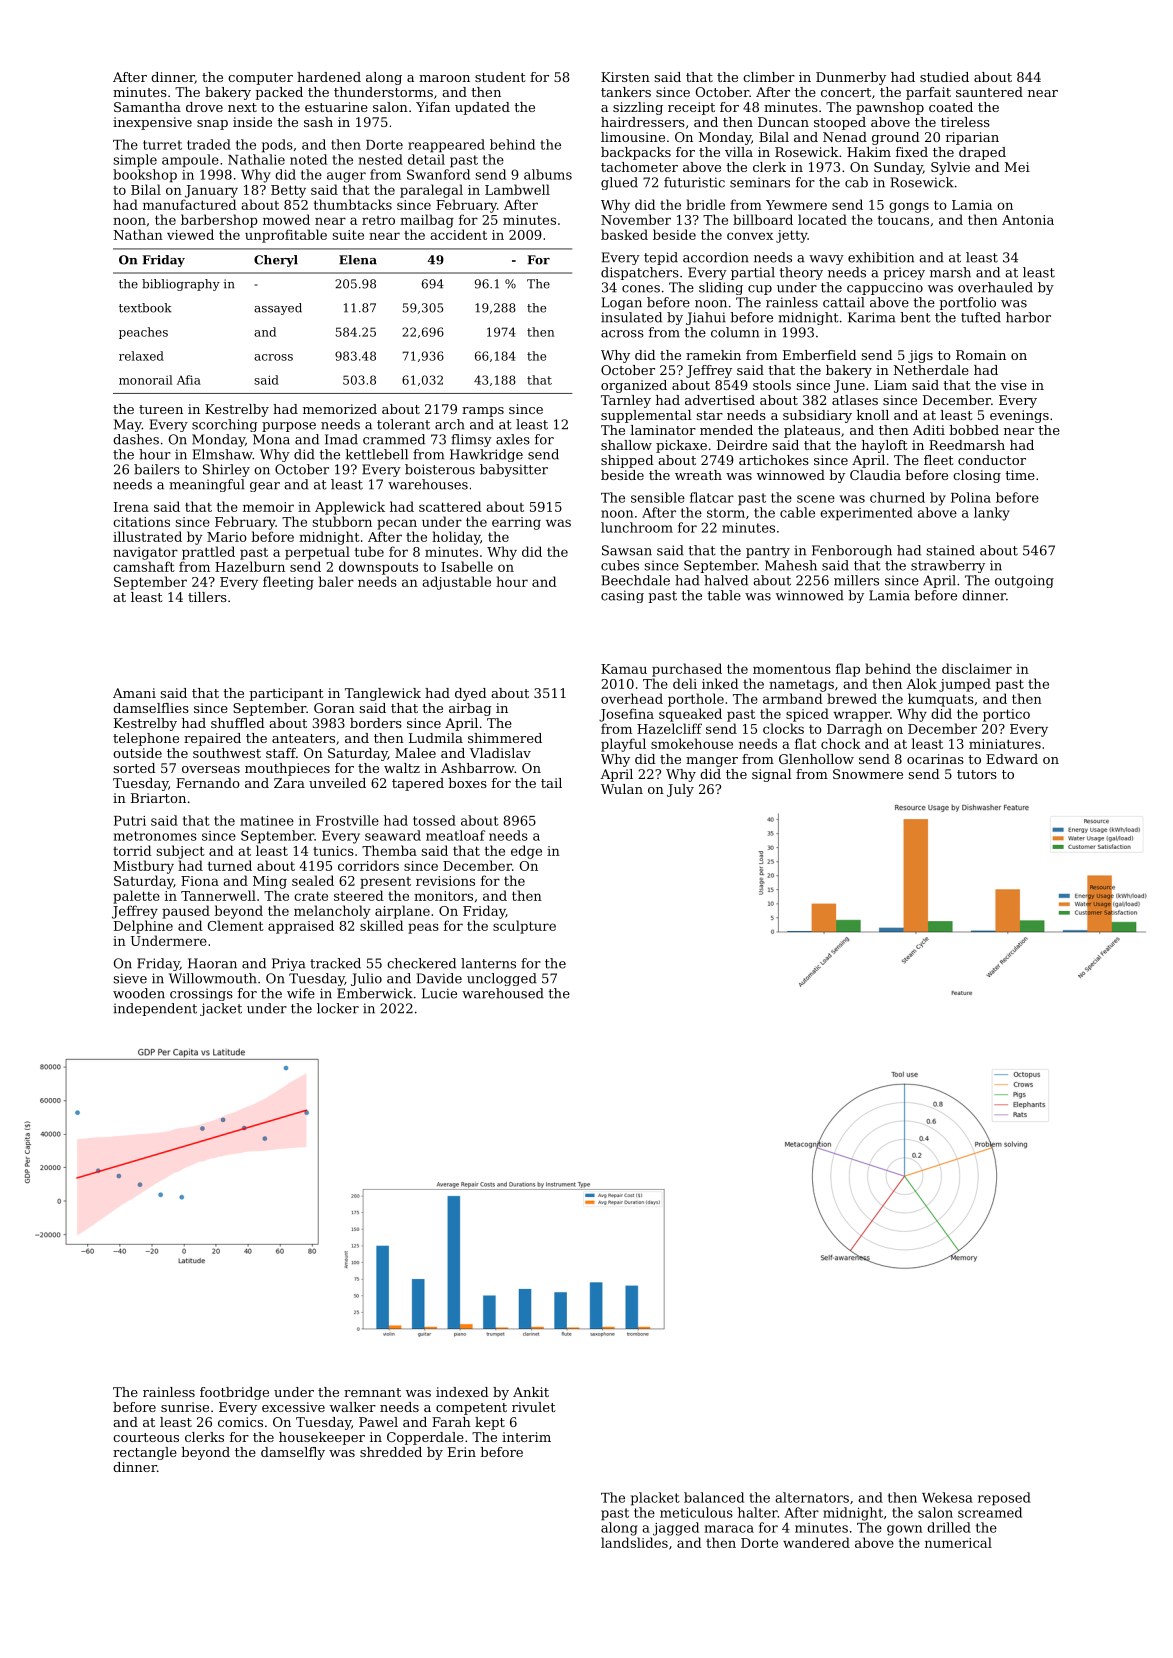 This screenshot has height=1658, width=1173. I want to click on landslides, so click(634, 1542).
